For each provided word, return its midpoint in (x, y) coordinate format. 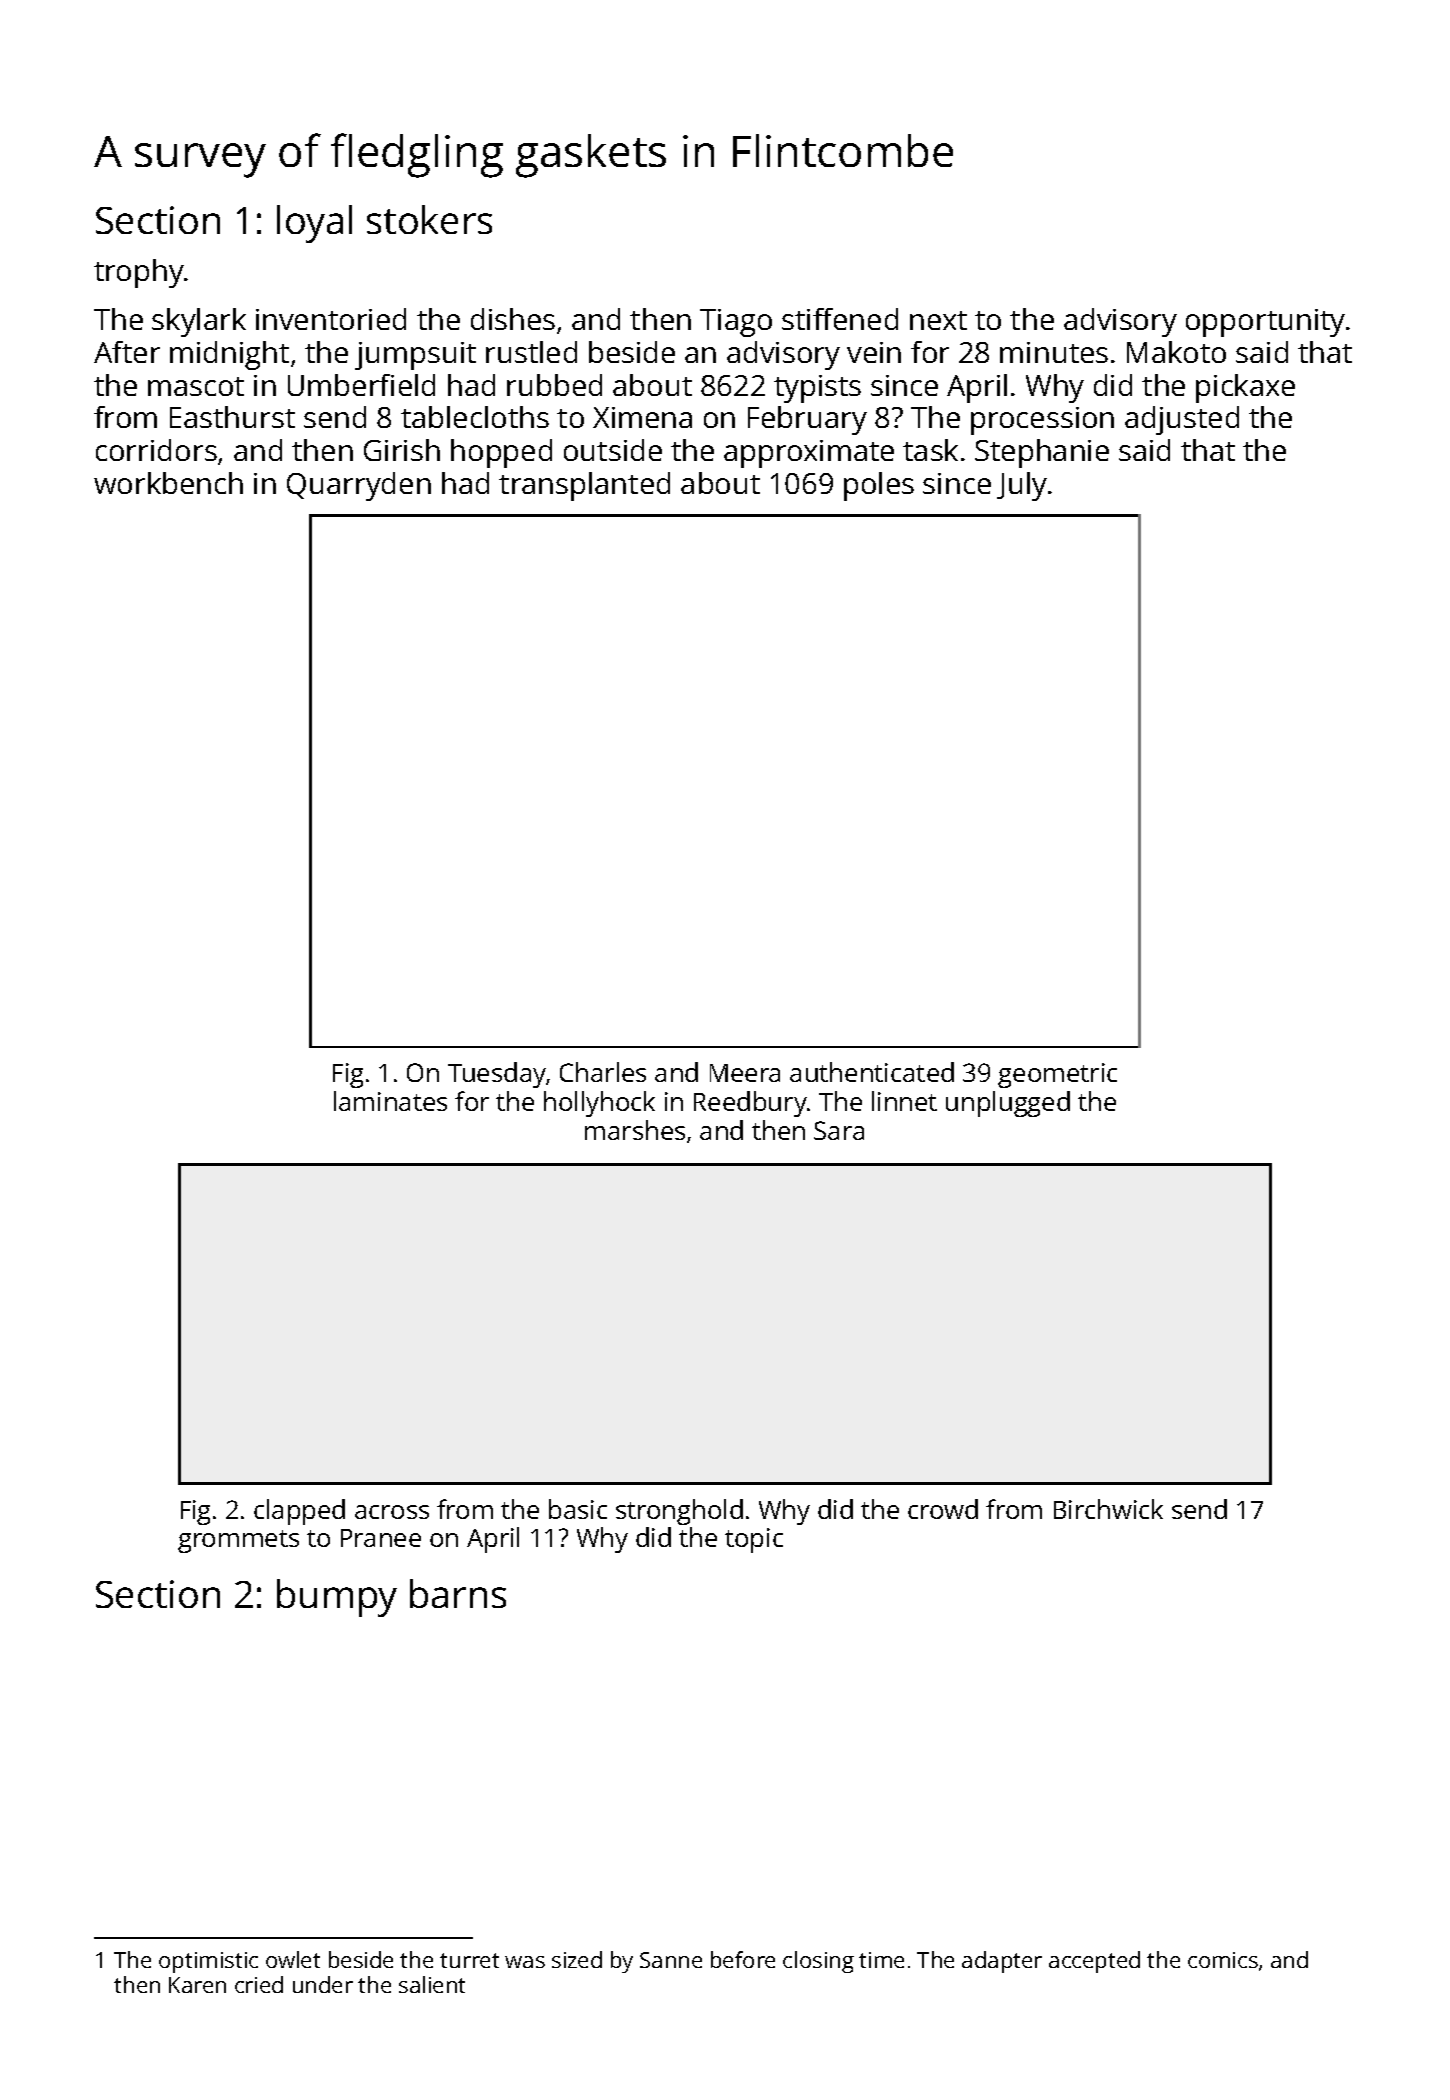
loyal (314, 224)
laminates (390, 1101)
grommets (238, 1541)
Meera (745, 1073)
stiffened (840, 319)
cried (259, 1984)
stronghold (679, 1512)
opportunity (1265, 323)
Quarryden (359, 486)
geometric (1057, 1075)
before (743, 1959)
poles (879, 486)
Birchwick (1108, 1509)
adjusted (1182, 420)
